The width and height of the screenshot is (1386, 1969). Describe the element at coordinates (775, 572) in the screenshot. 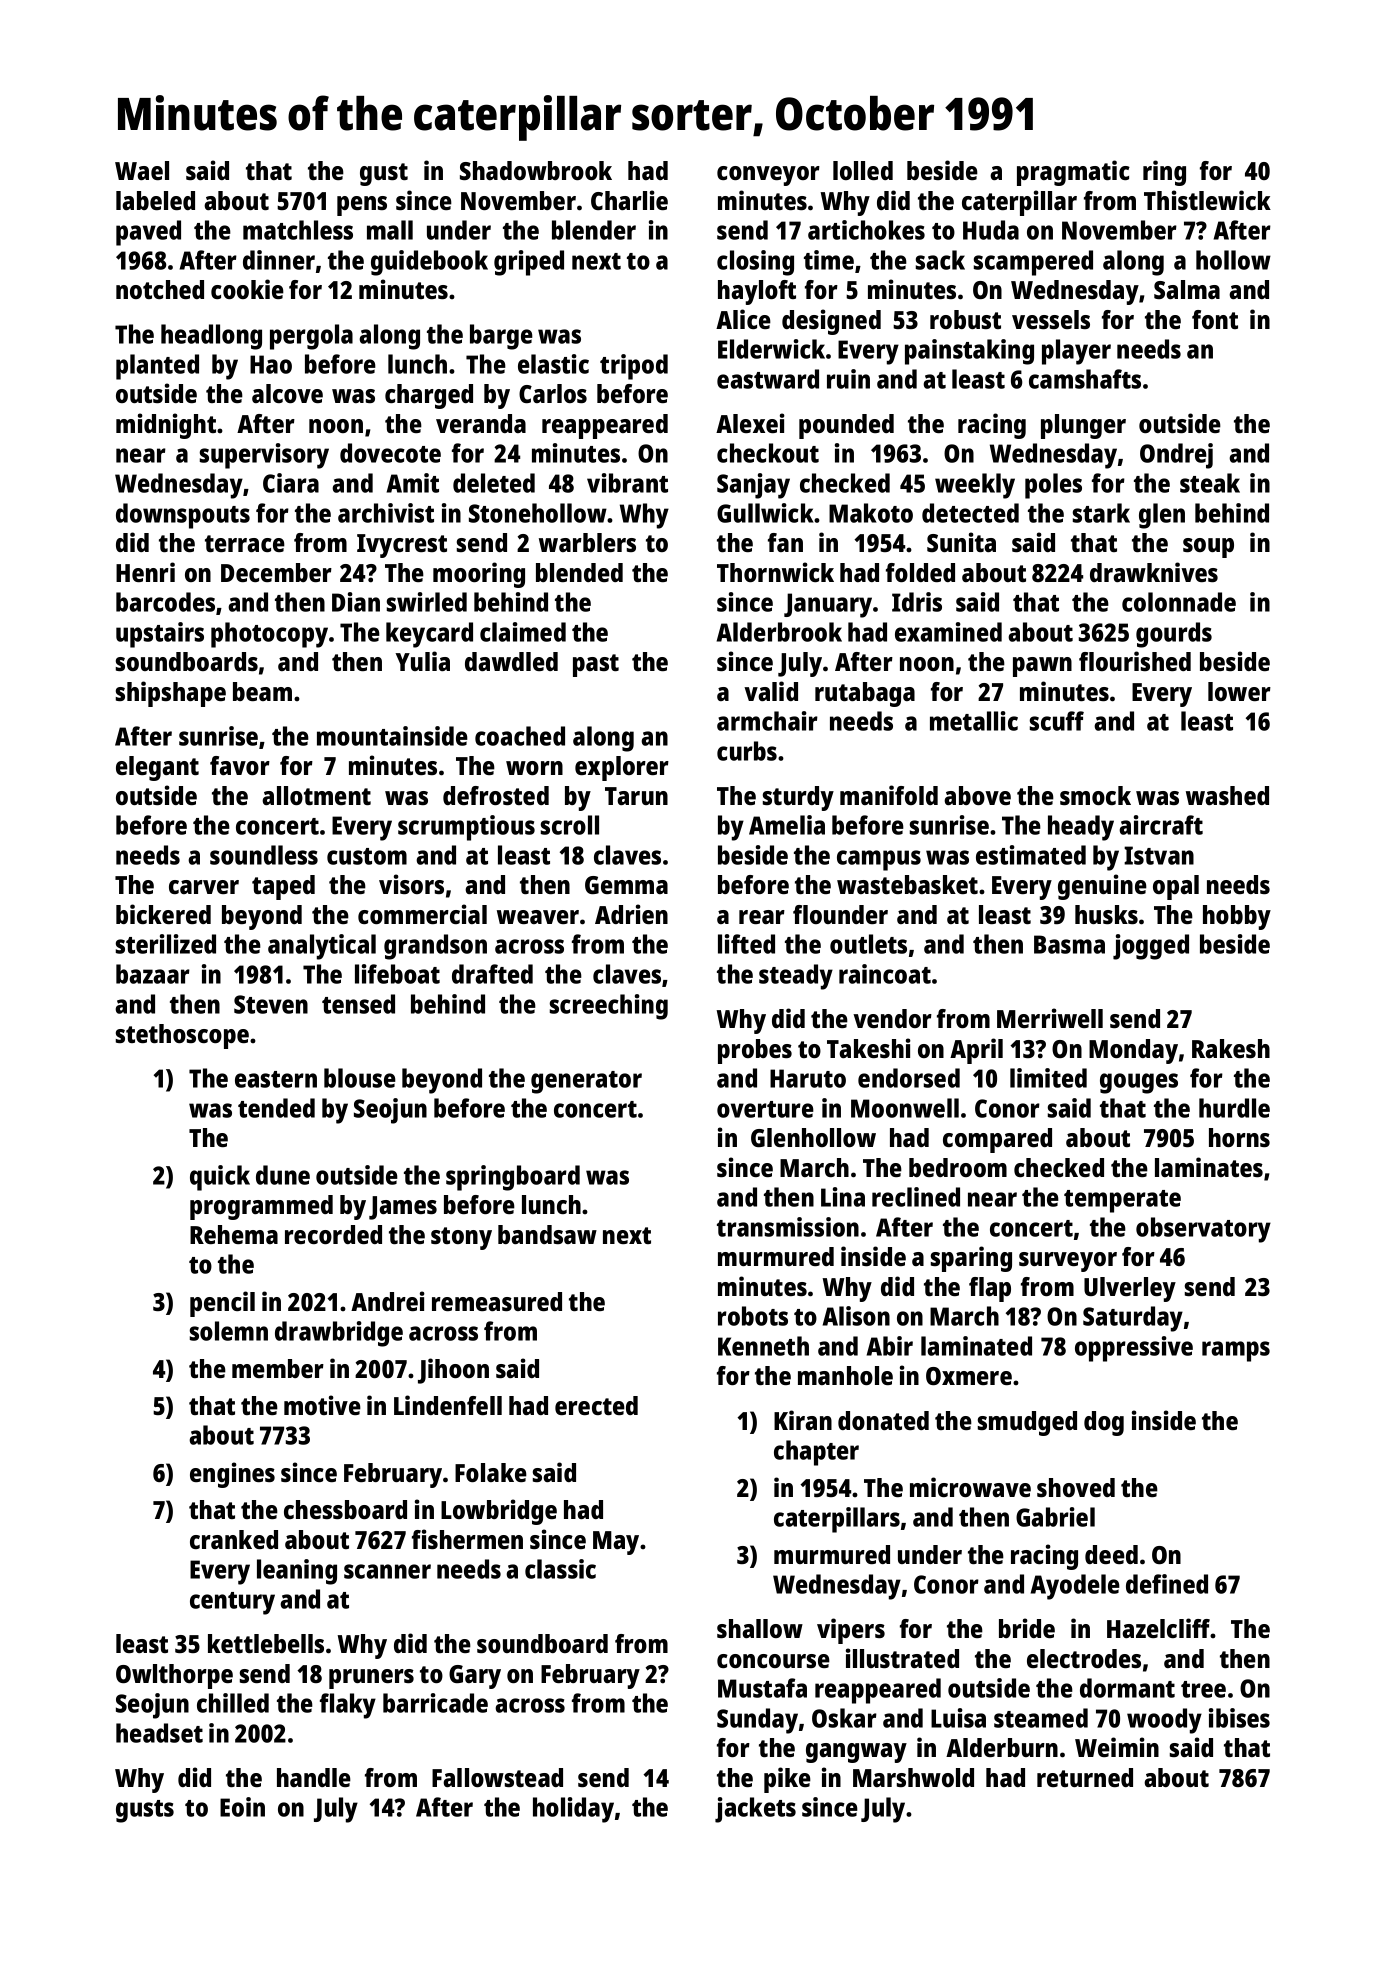

I see `Thornwick` at that location.
